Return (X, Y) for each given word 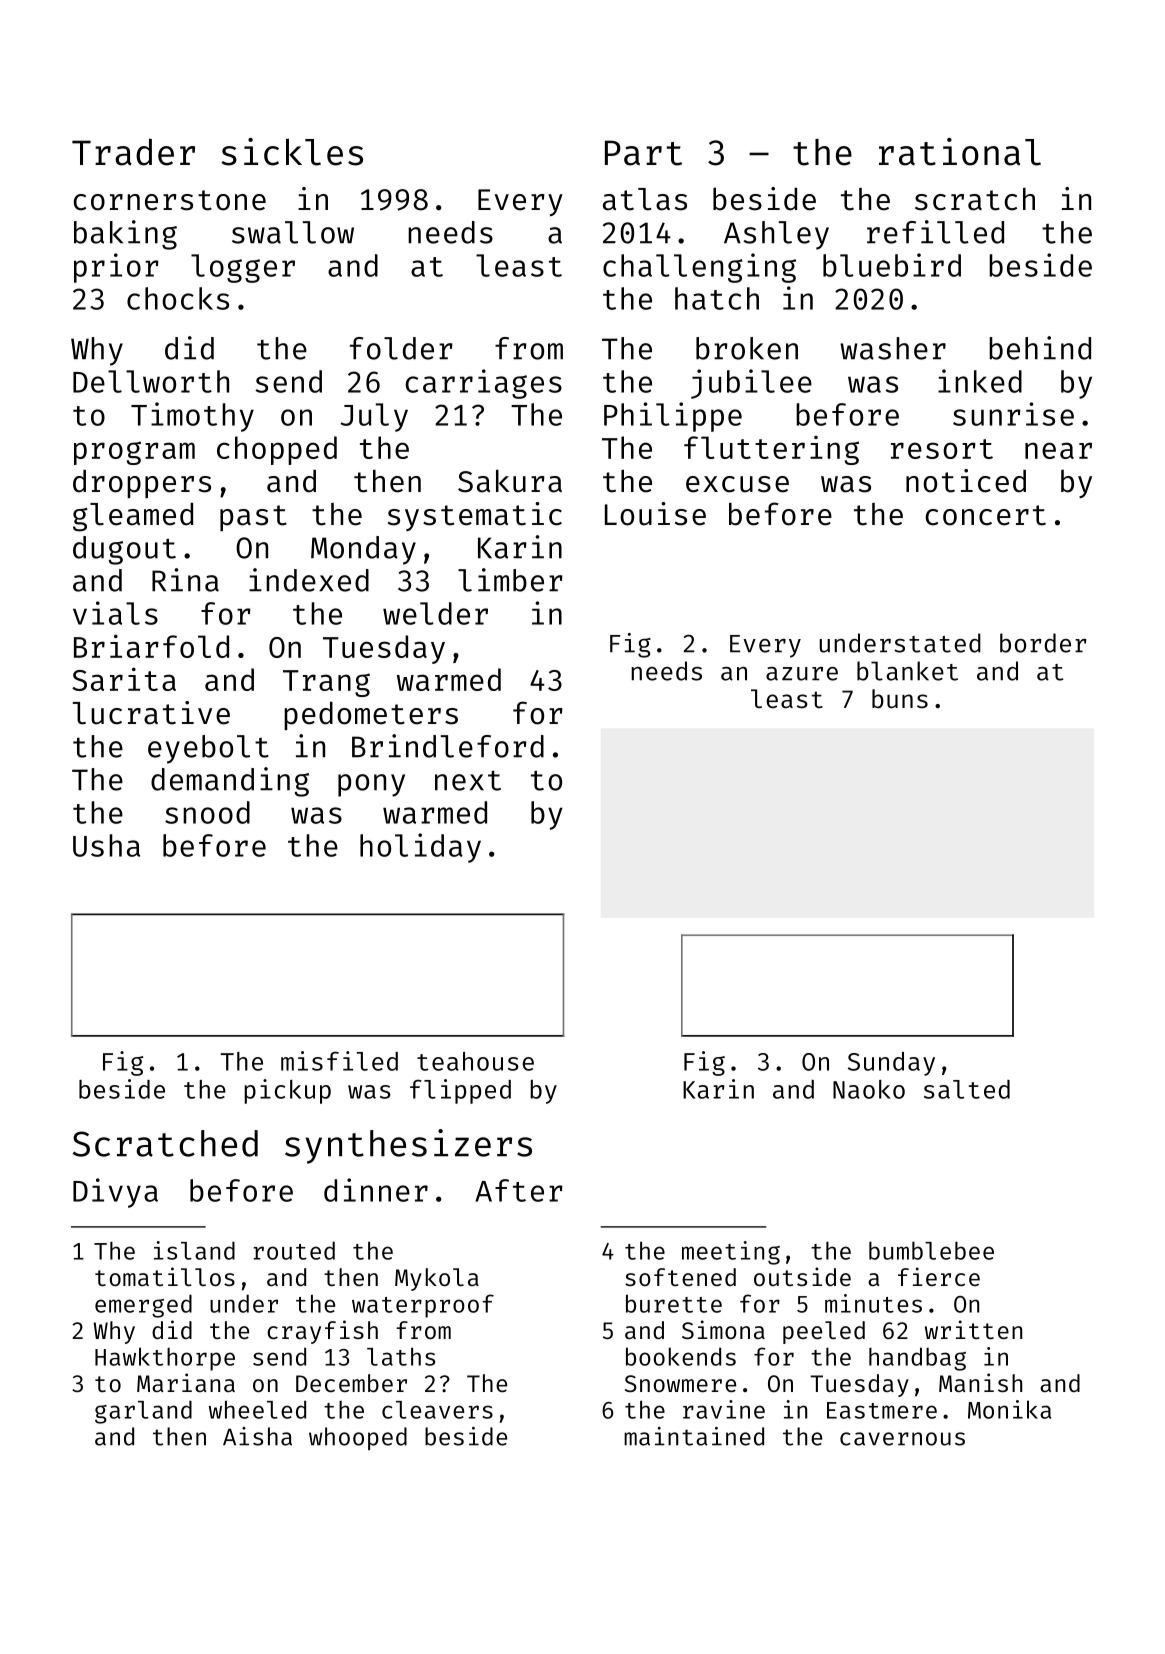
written (973, 1329)
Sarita (124, 679)
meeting (731, 1253)
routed (294, 1250)
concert (985, 515)
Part (643, 153)
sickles (292, 152)
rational (960, 152)
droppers (142, 484)
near (1058, 450)
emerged (143, 1306)
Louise (655, 514)
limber (510, 580)
